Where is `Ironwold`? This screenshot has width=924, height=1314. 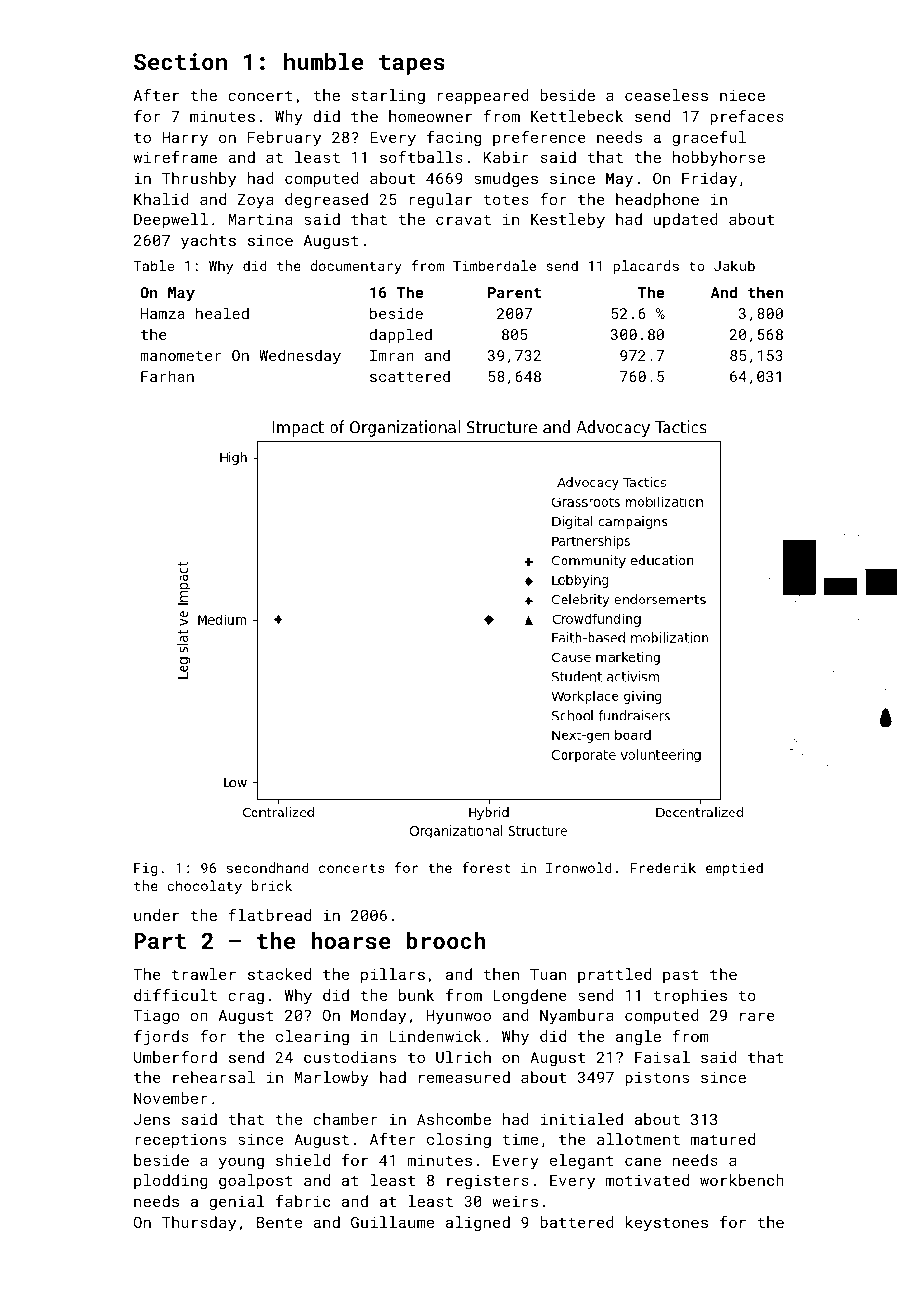 Ironwold is located at coordinates (579, 867).
